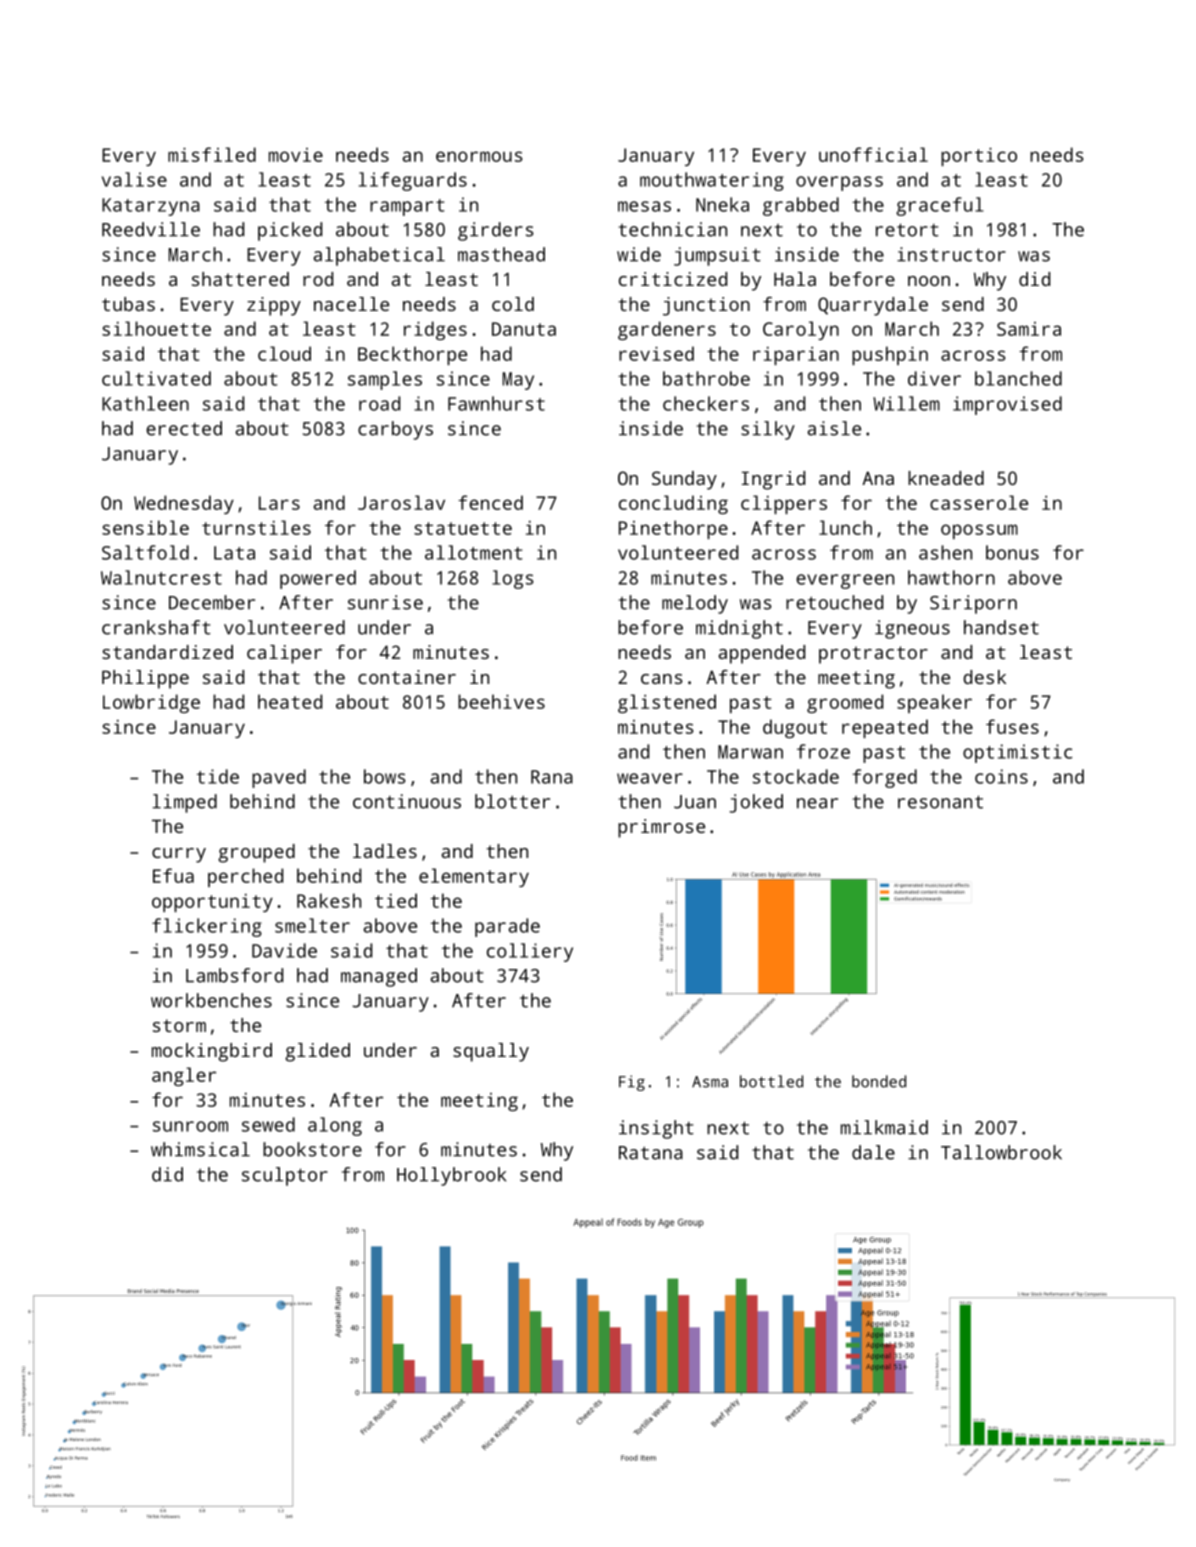  I want to click on melody, so click(695, 604).
